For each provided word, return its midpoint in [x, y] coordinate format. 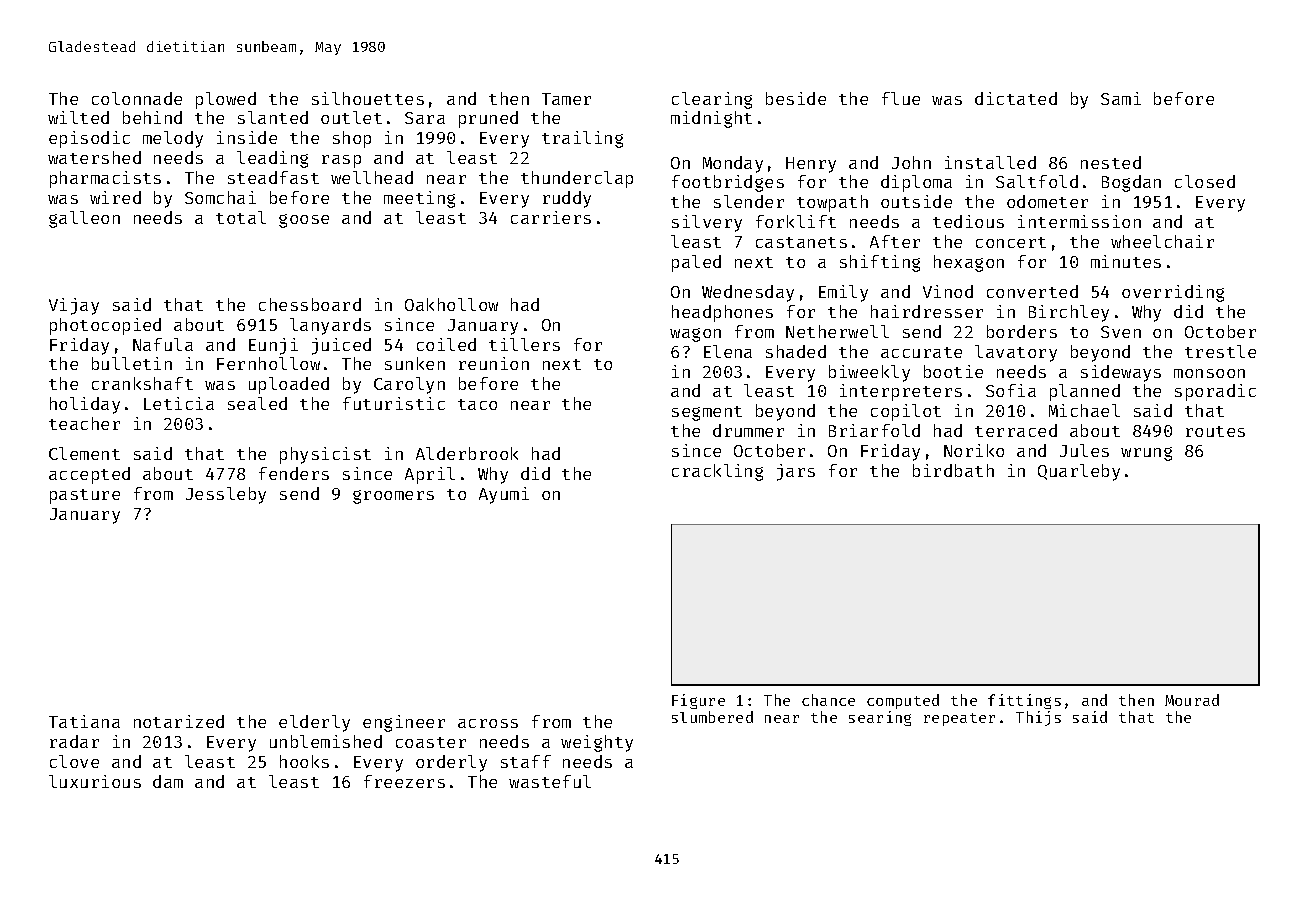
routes [1215, 431]
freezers [404, 781]
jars [796, 472]
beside [796, 98]
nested [1111, 162]
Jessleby [226, 495]
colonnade [137, 98]
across [488, 723]
